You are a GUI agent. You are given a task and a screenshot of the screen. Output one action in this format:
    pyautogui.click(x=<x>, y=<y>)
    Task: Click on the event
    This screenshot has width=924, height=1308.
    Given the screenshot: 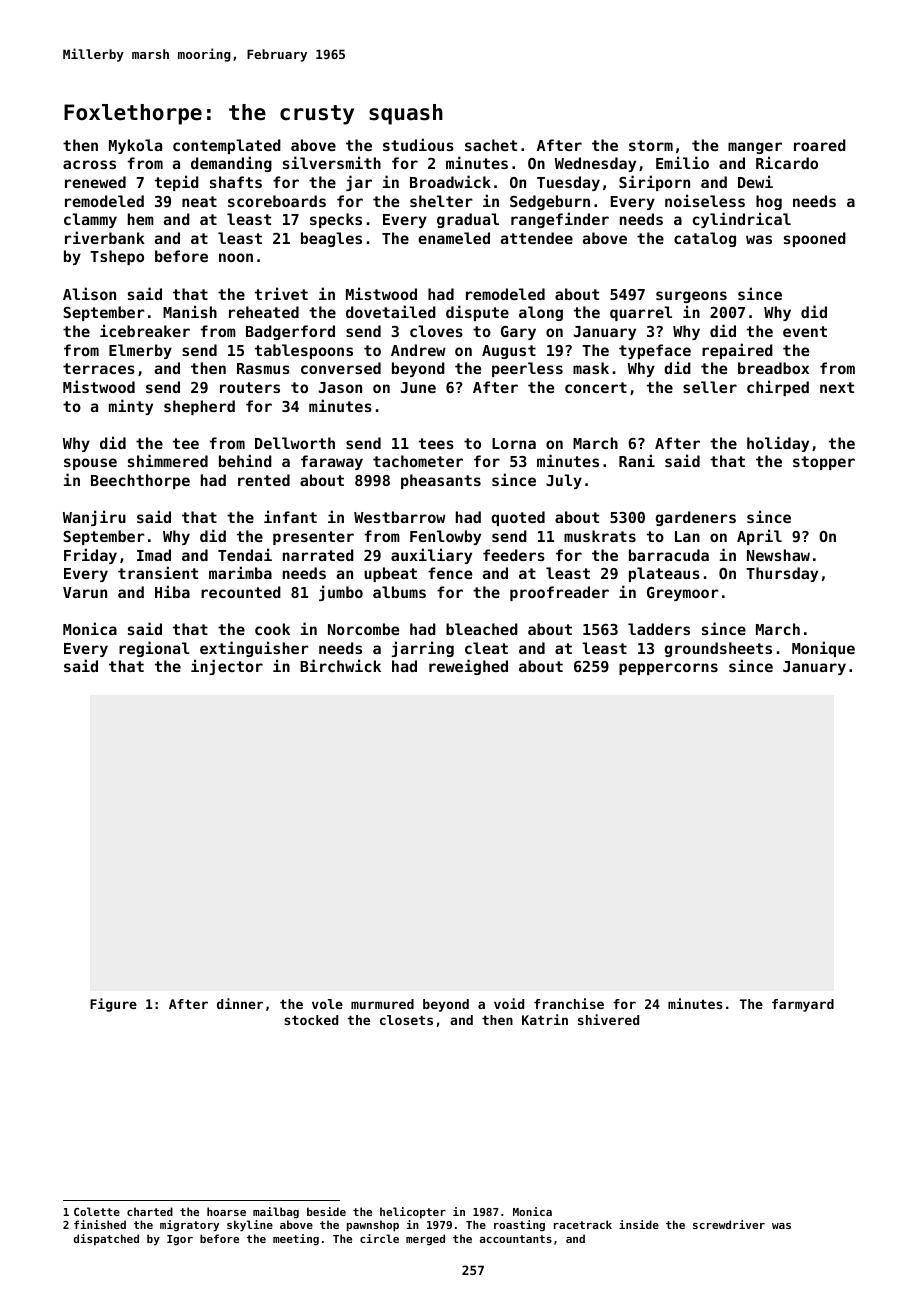 What is the action you would take?
    pyautogui.click(x=805, y=331)
